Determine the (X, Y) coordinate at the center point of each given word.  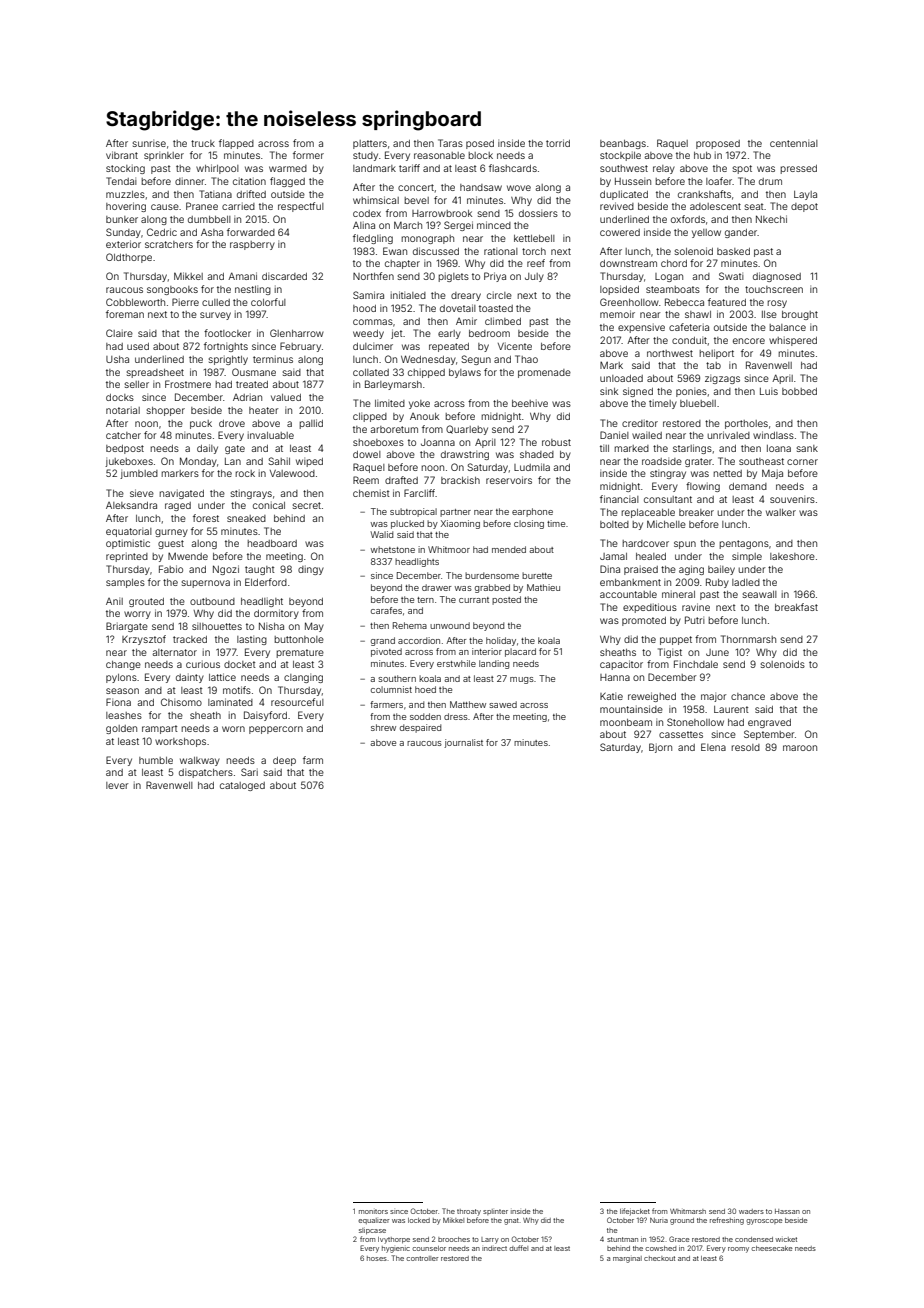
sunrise (149, 144)
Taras (450, 143)
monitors (373, 1211)
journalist (463, 743)
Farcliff (419, 493)
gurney (171, 533)
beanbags (623, 144)
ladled (746, 582)
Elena (713, 747)
